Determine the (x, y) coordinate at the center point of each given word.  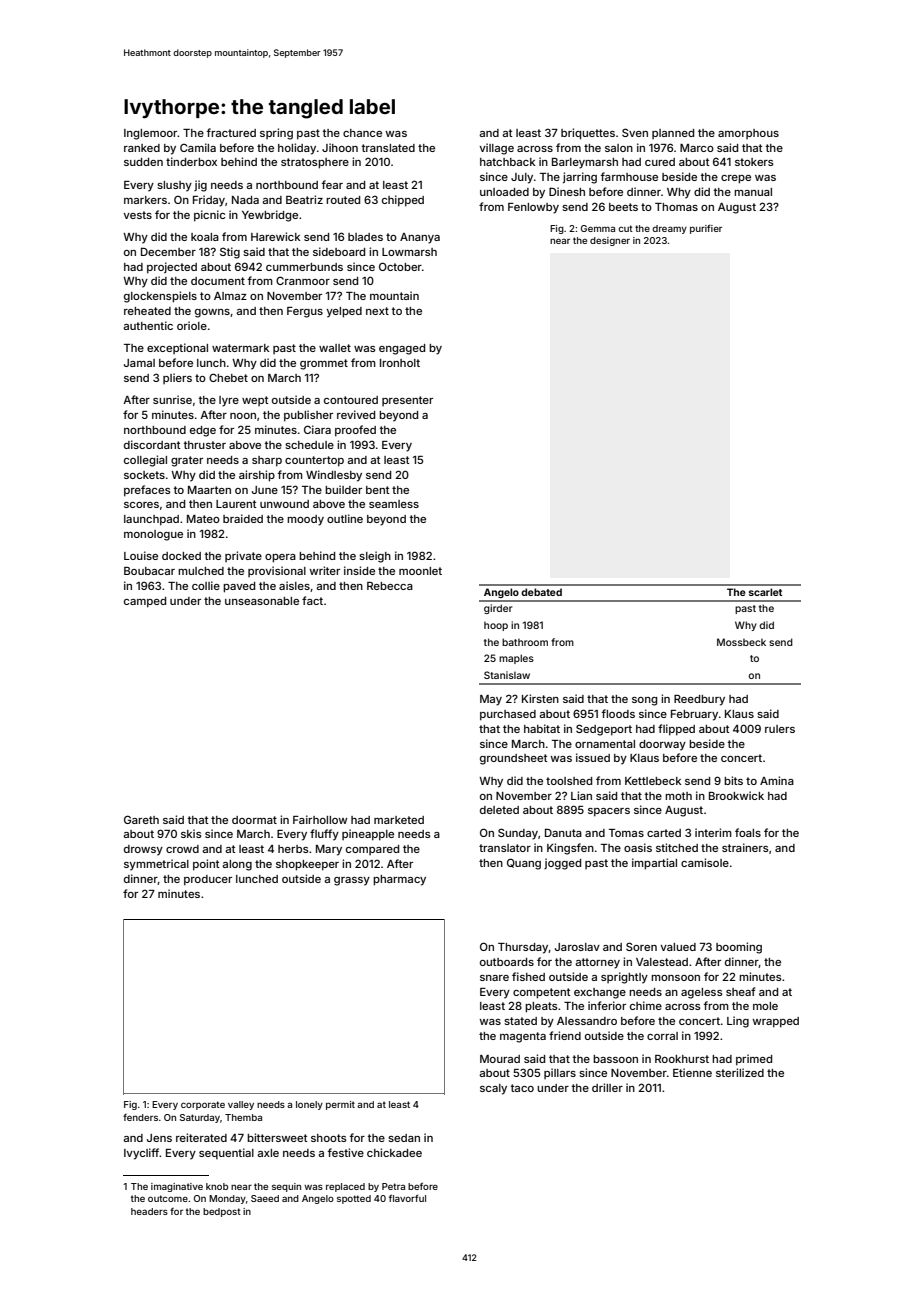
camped (145, 602)
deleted (499, 810)
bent (378, 490)
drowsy (143, 850)
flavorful (407, 1198)
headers (149, 1211)
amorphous (748, 134)
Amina (777, 780)
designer (610, 241)
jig (200, 186)
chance (362, 133)
